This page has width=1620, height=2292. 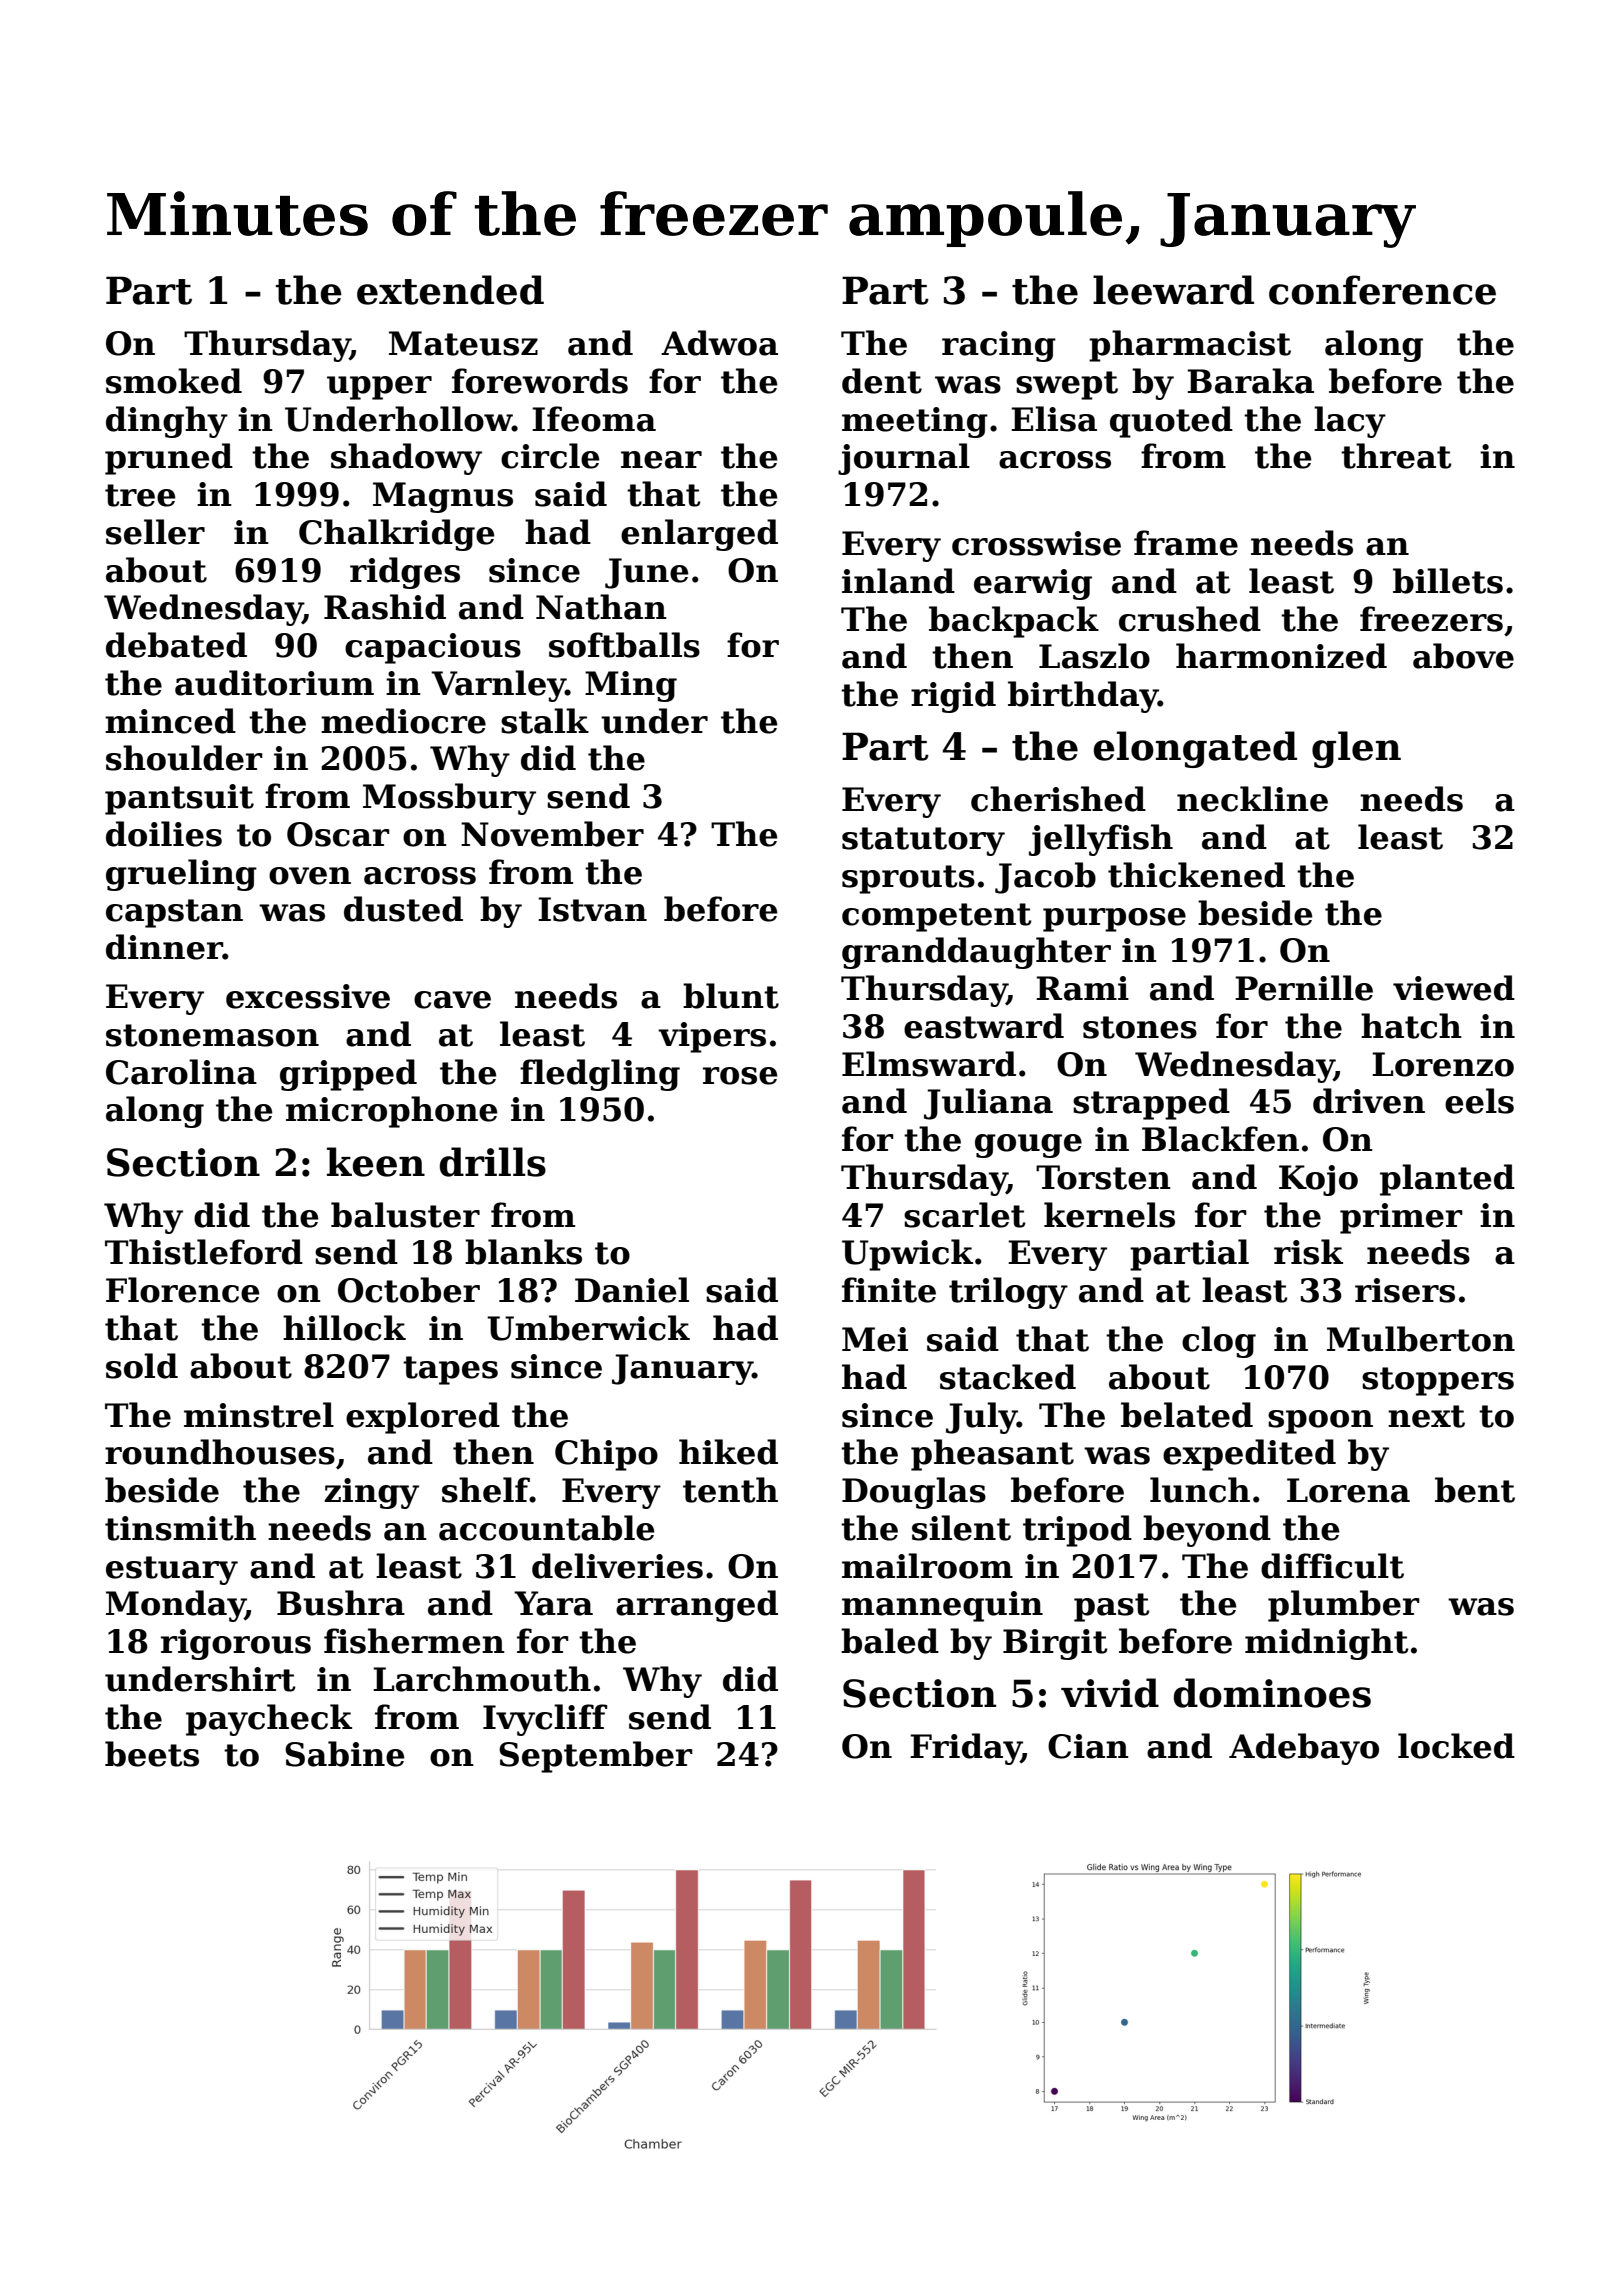 I want to click on Jacob, so click(x=1045, y=878).
